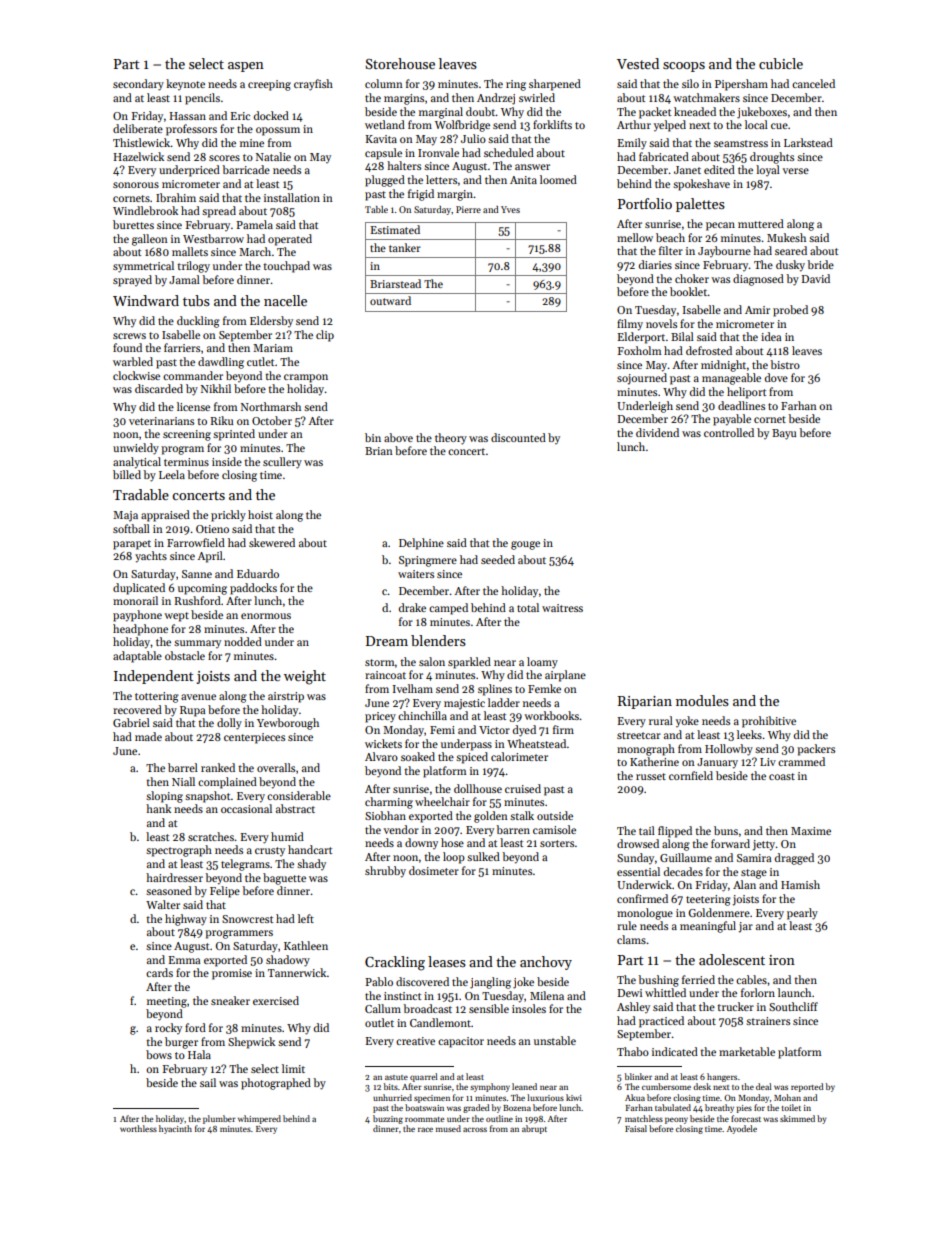 This screenshot has height=1233, width=952. Describe the element at coordinates (285, 300) in the screenshot. I see `nacelle` at that location.
